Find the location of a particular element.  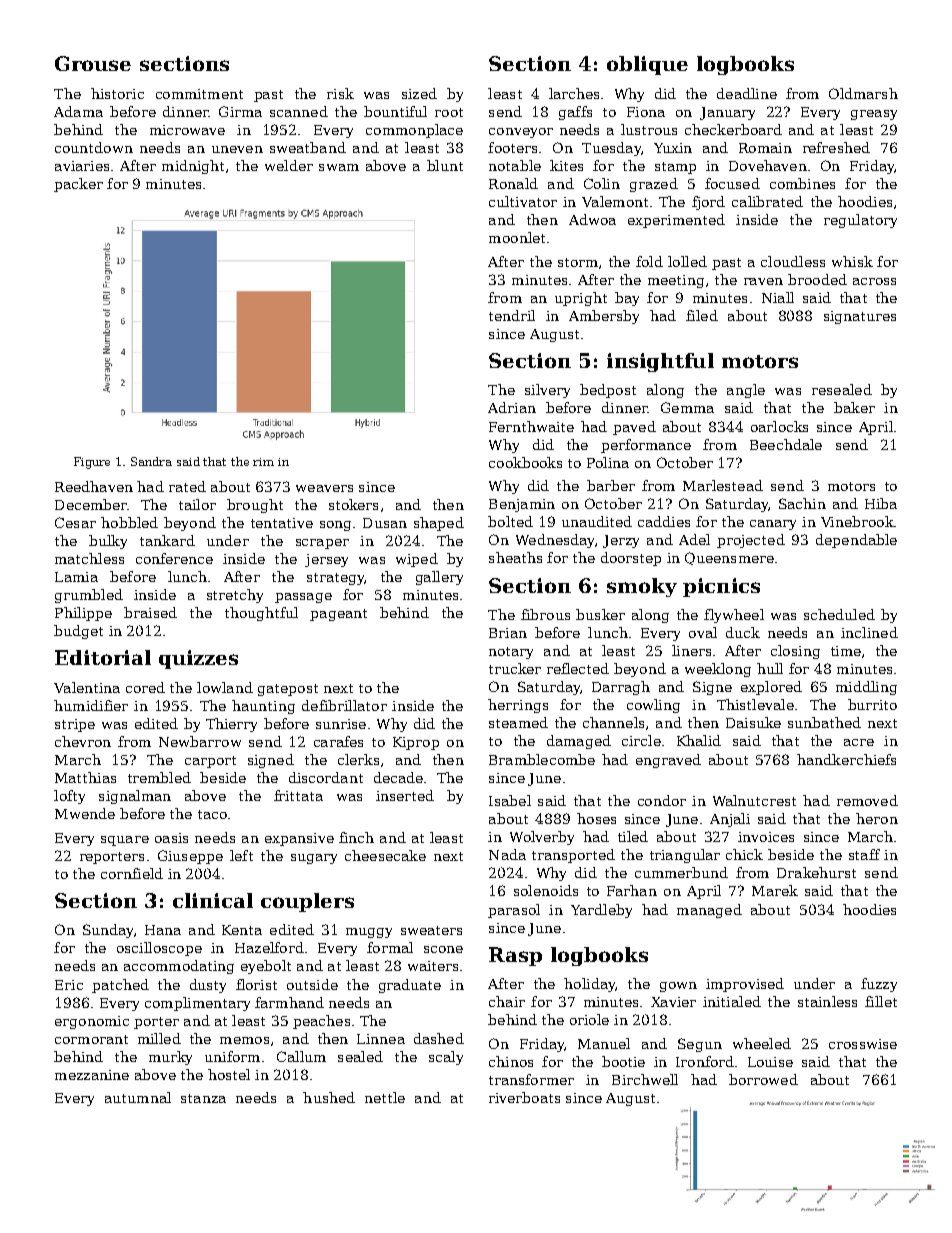

budget is located at coordinates (78, 632).
